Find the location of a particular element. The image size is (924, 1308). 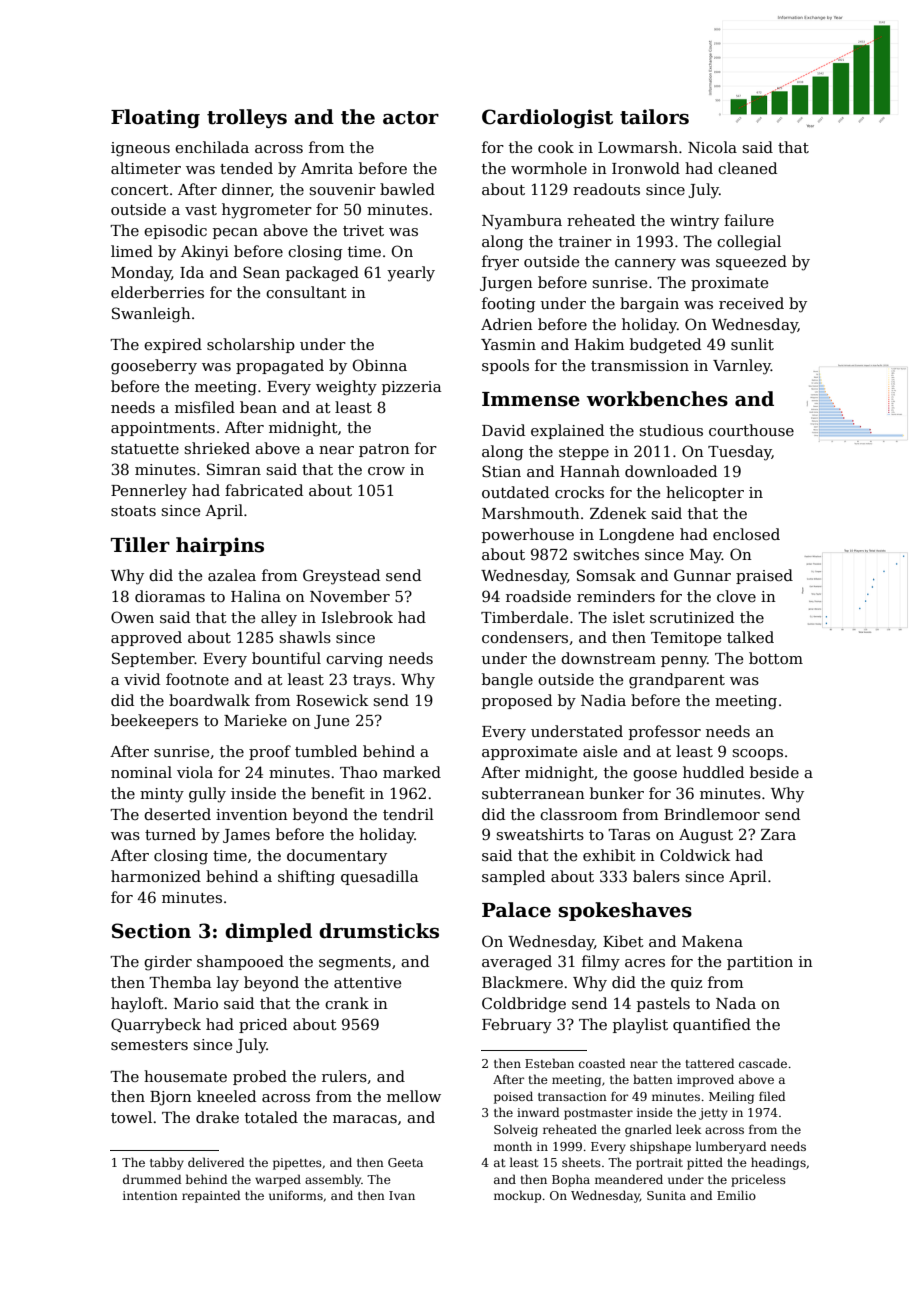

scrutinized is located at coordinates (692, 617).
